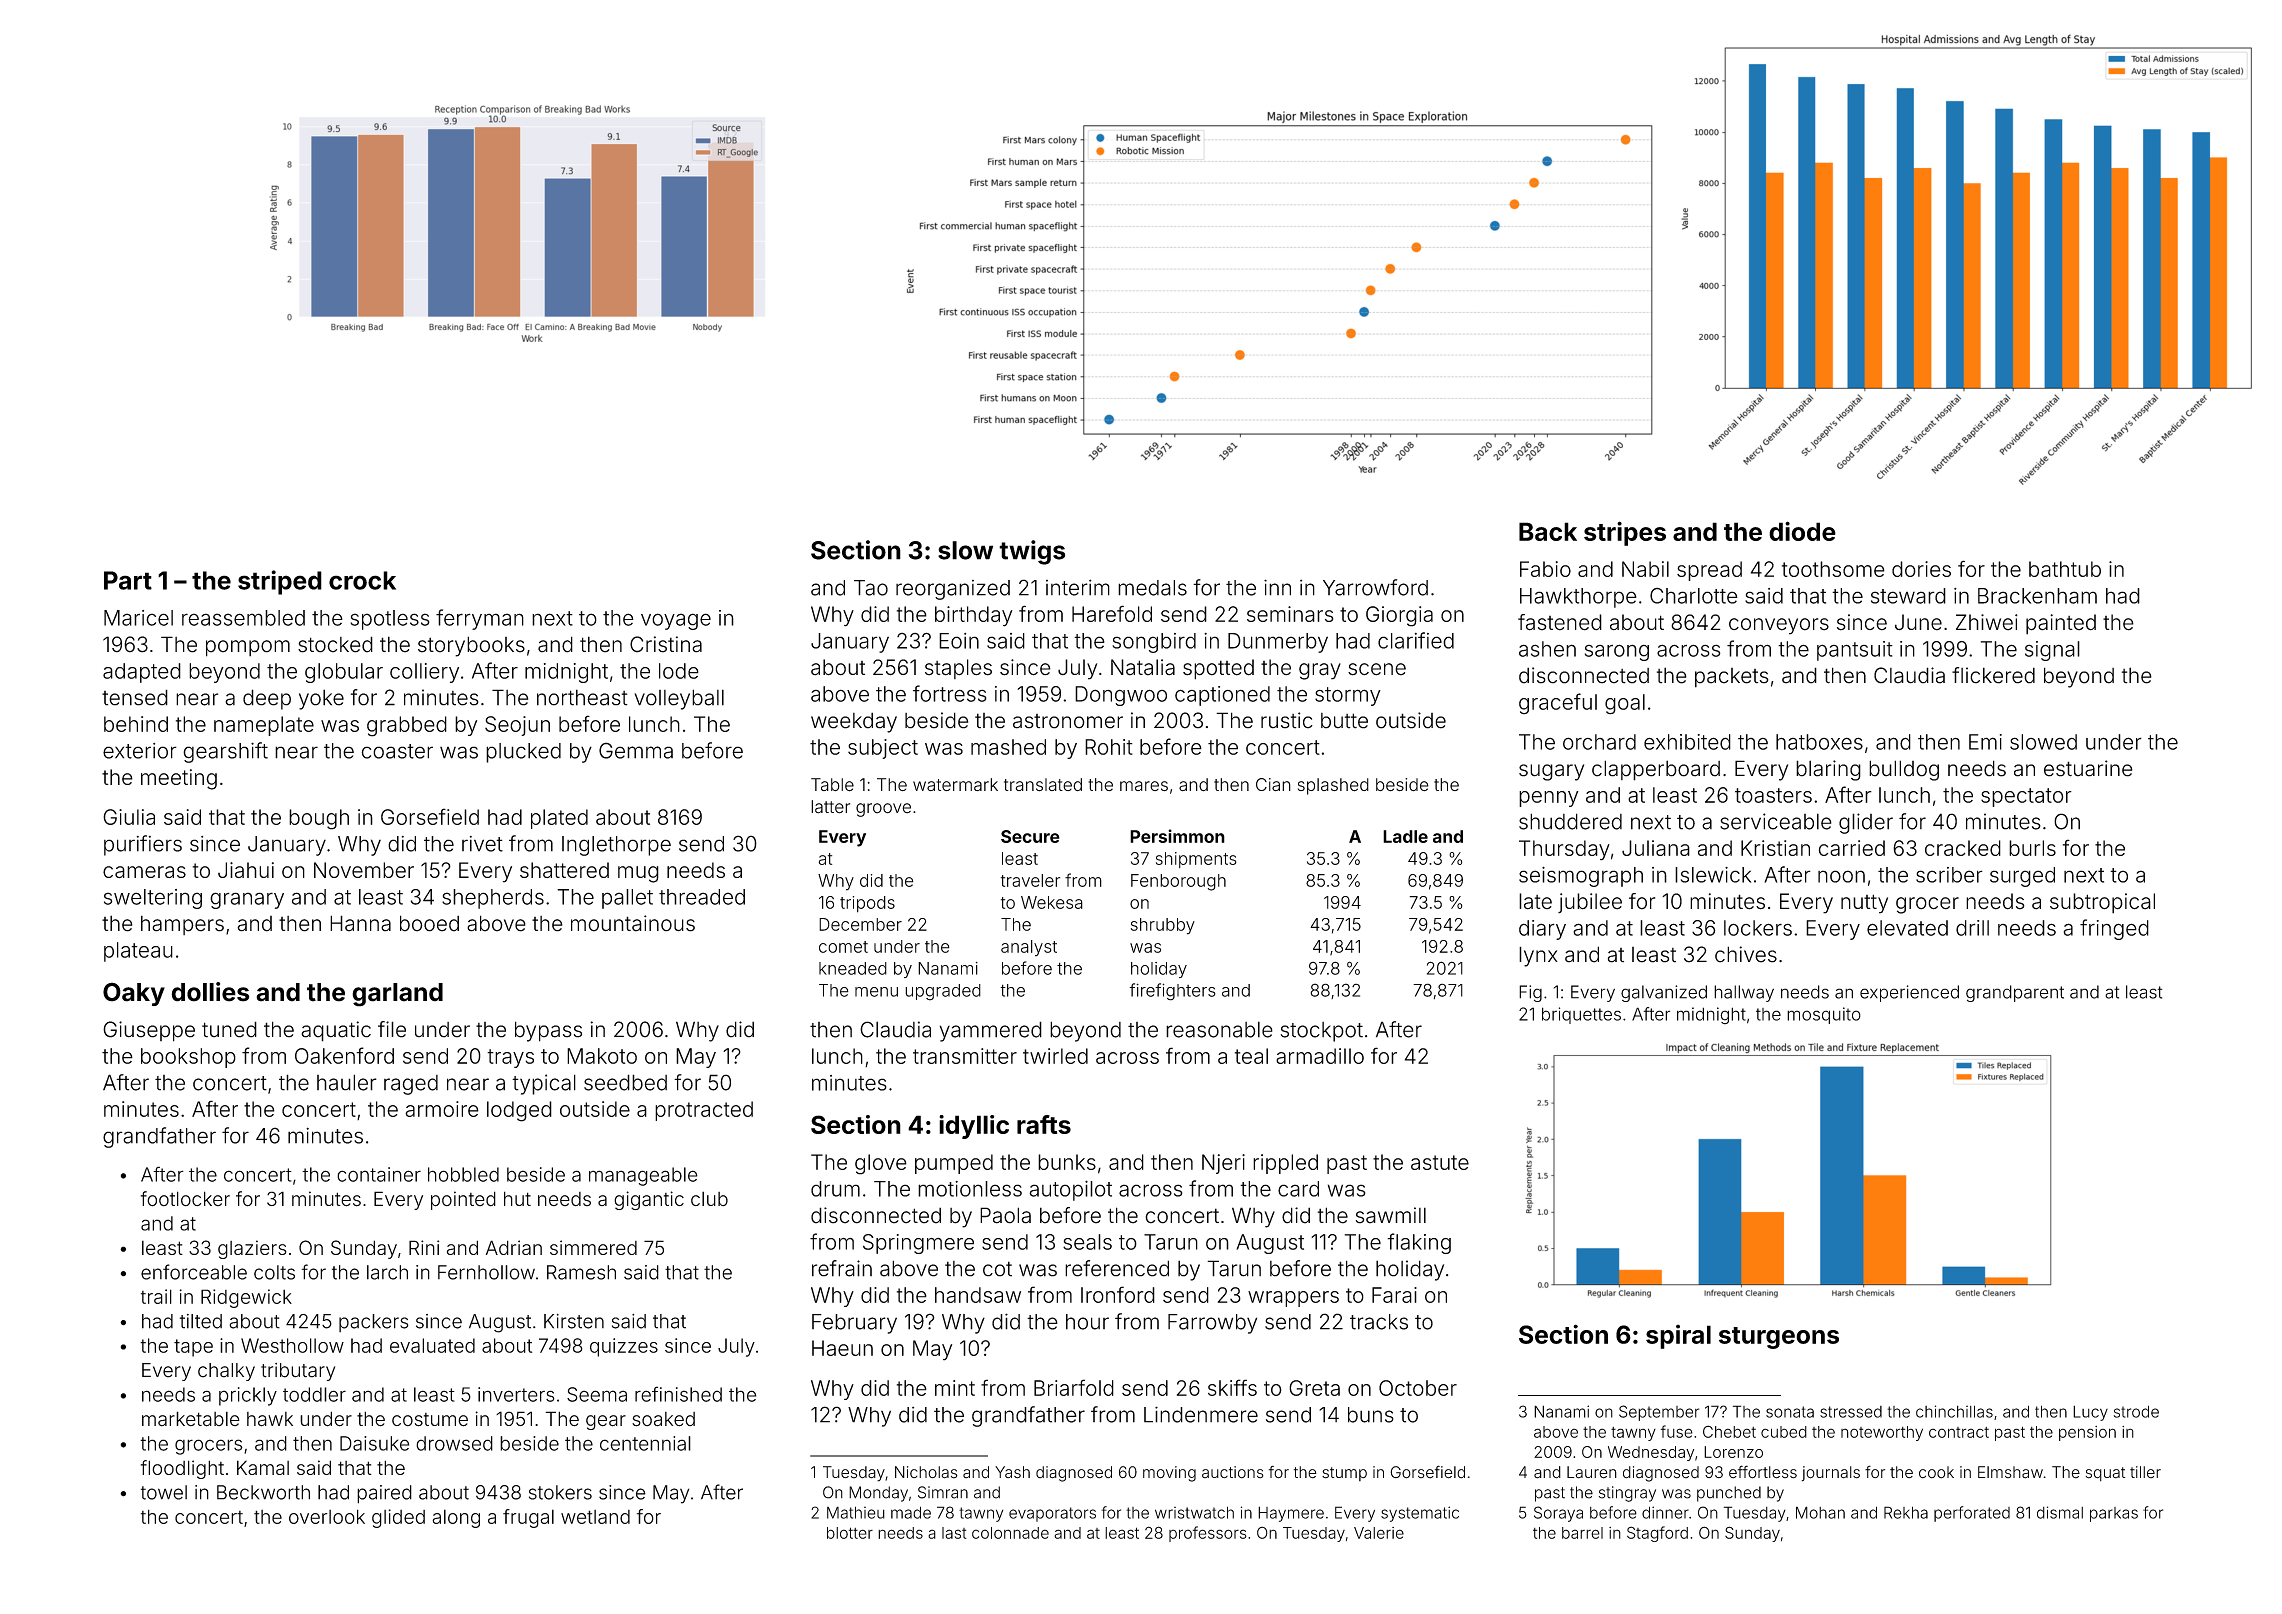  What do you see at coordinates (1169, 1474) in the document?
I see `moving` at bounding box center [1169, 1474].
